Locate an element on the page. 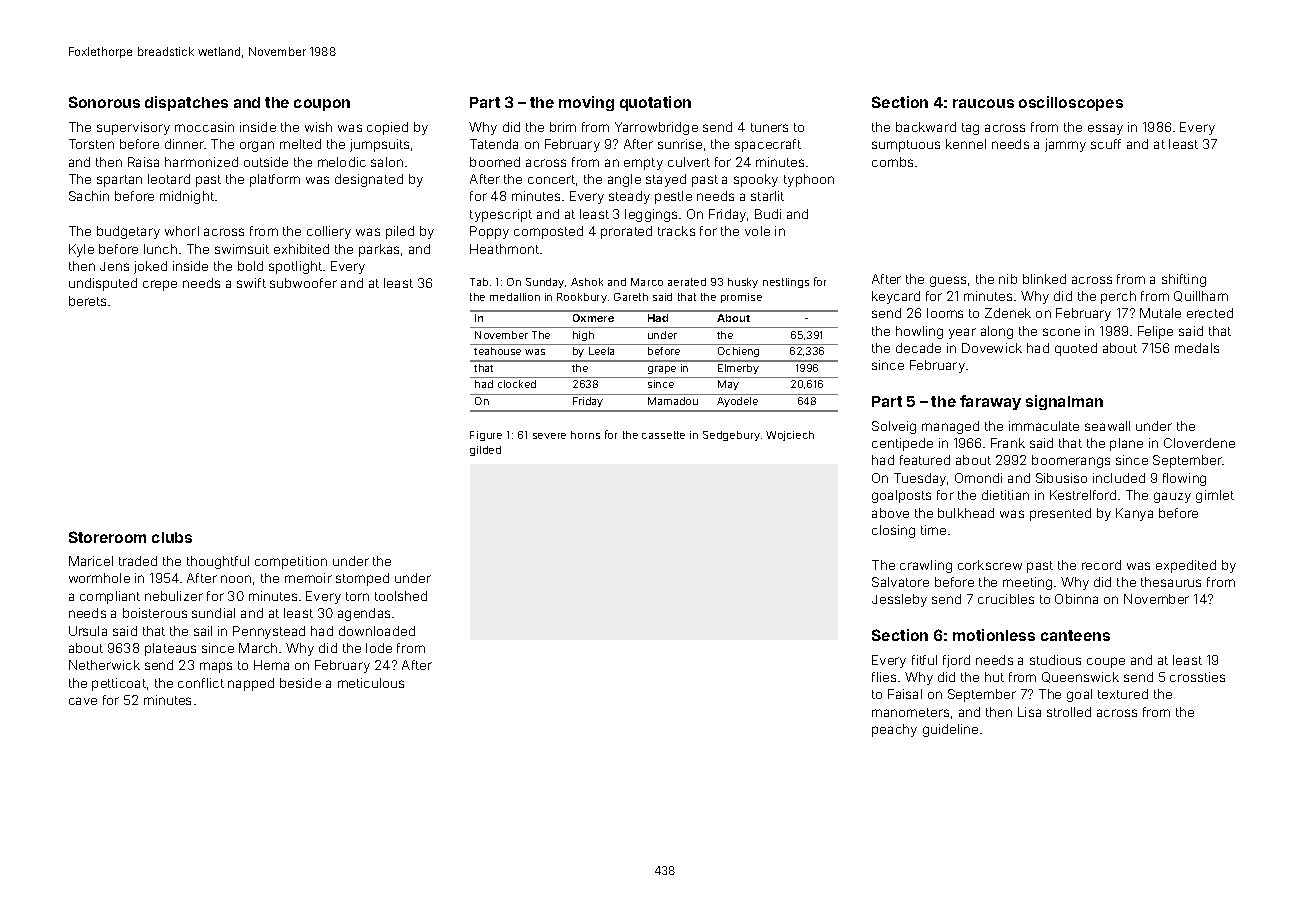 The image size is (1308, 924). Hema is located at coordinates (271, 665).
